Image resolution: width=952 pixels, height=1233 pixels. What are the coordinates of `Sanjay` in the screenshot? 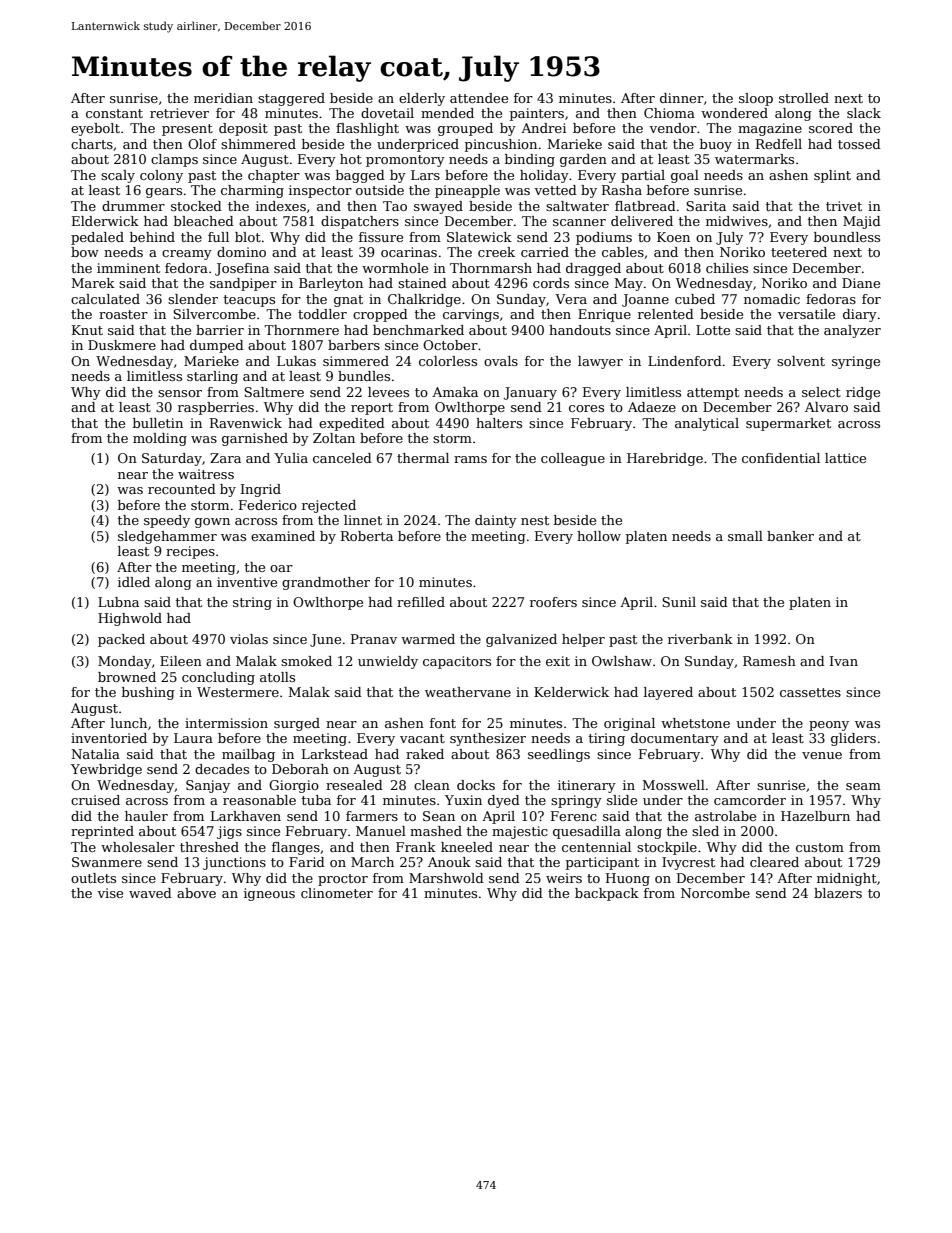 It's located at (208, 786).
